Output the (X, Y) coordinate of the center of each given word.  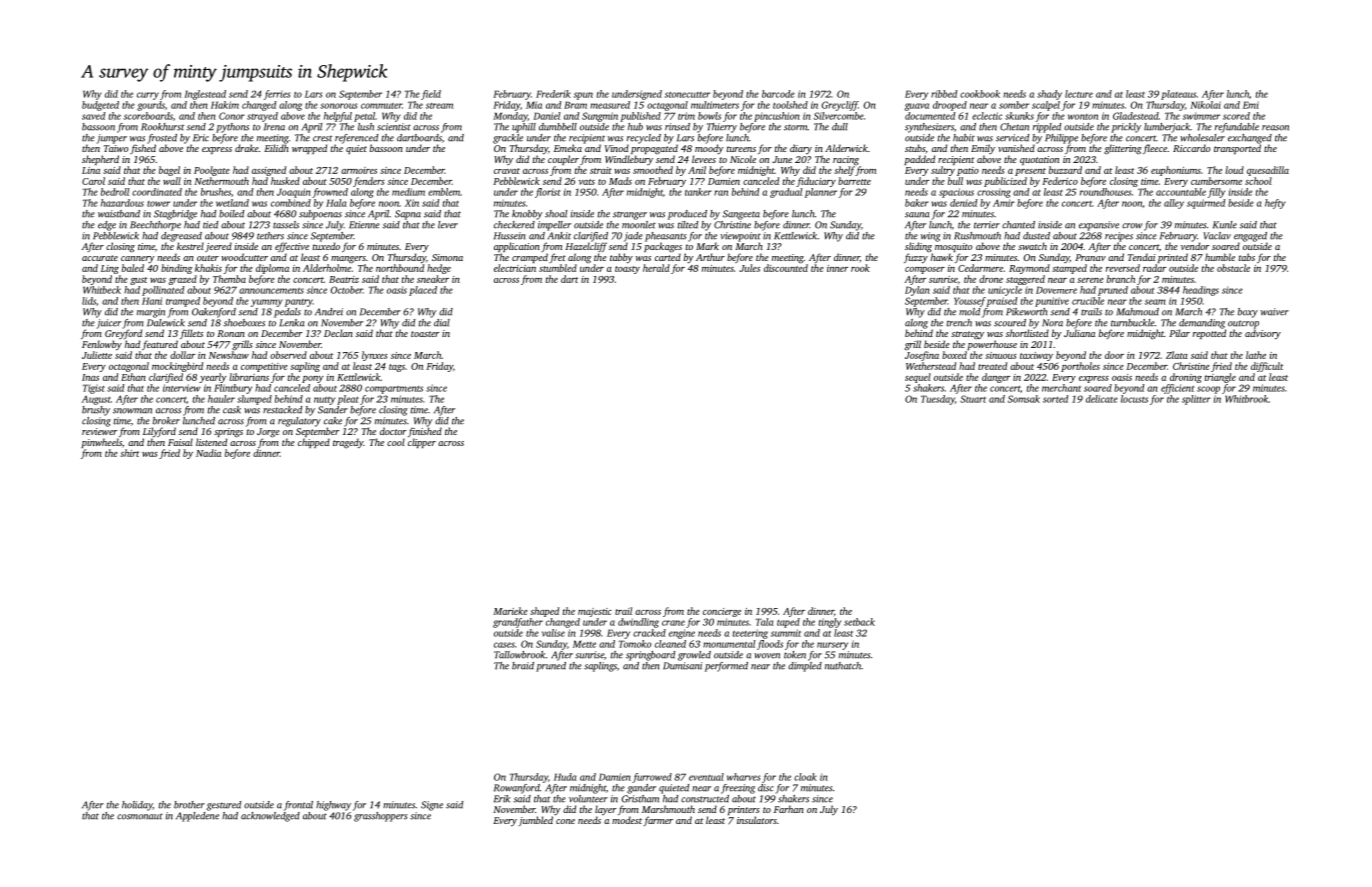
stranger (630, 215)
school (1258, 181)
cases (504, 645)
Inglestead (205, 95)
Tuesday (938, 400)
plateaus (1178, 95)
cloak (805, 777)
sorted (1055, 399)
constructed (705, 799)
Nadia (208, 453)
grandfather (518, 623)
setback (859, 622)
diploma (272, 269)
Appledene (197, 817)
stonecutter (687, 95)
